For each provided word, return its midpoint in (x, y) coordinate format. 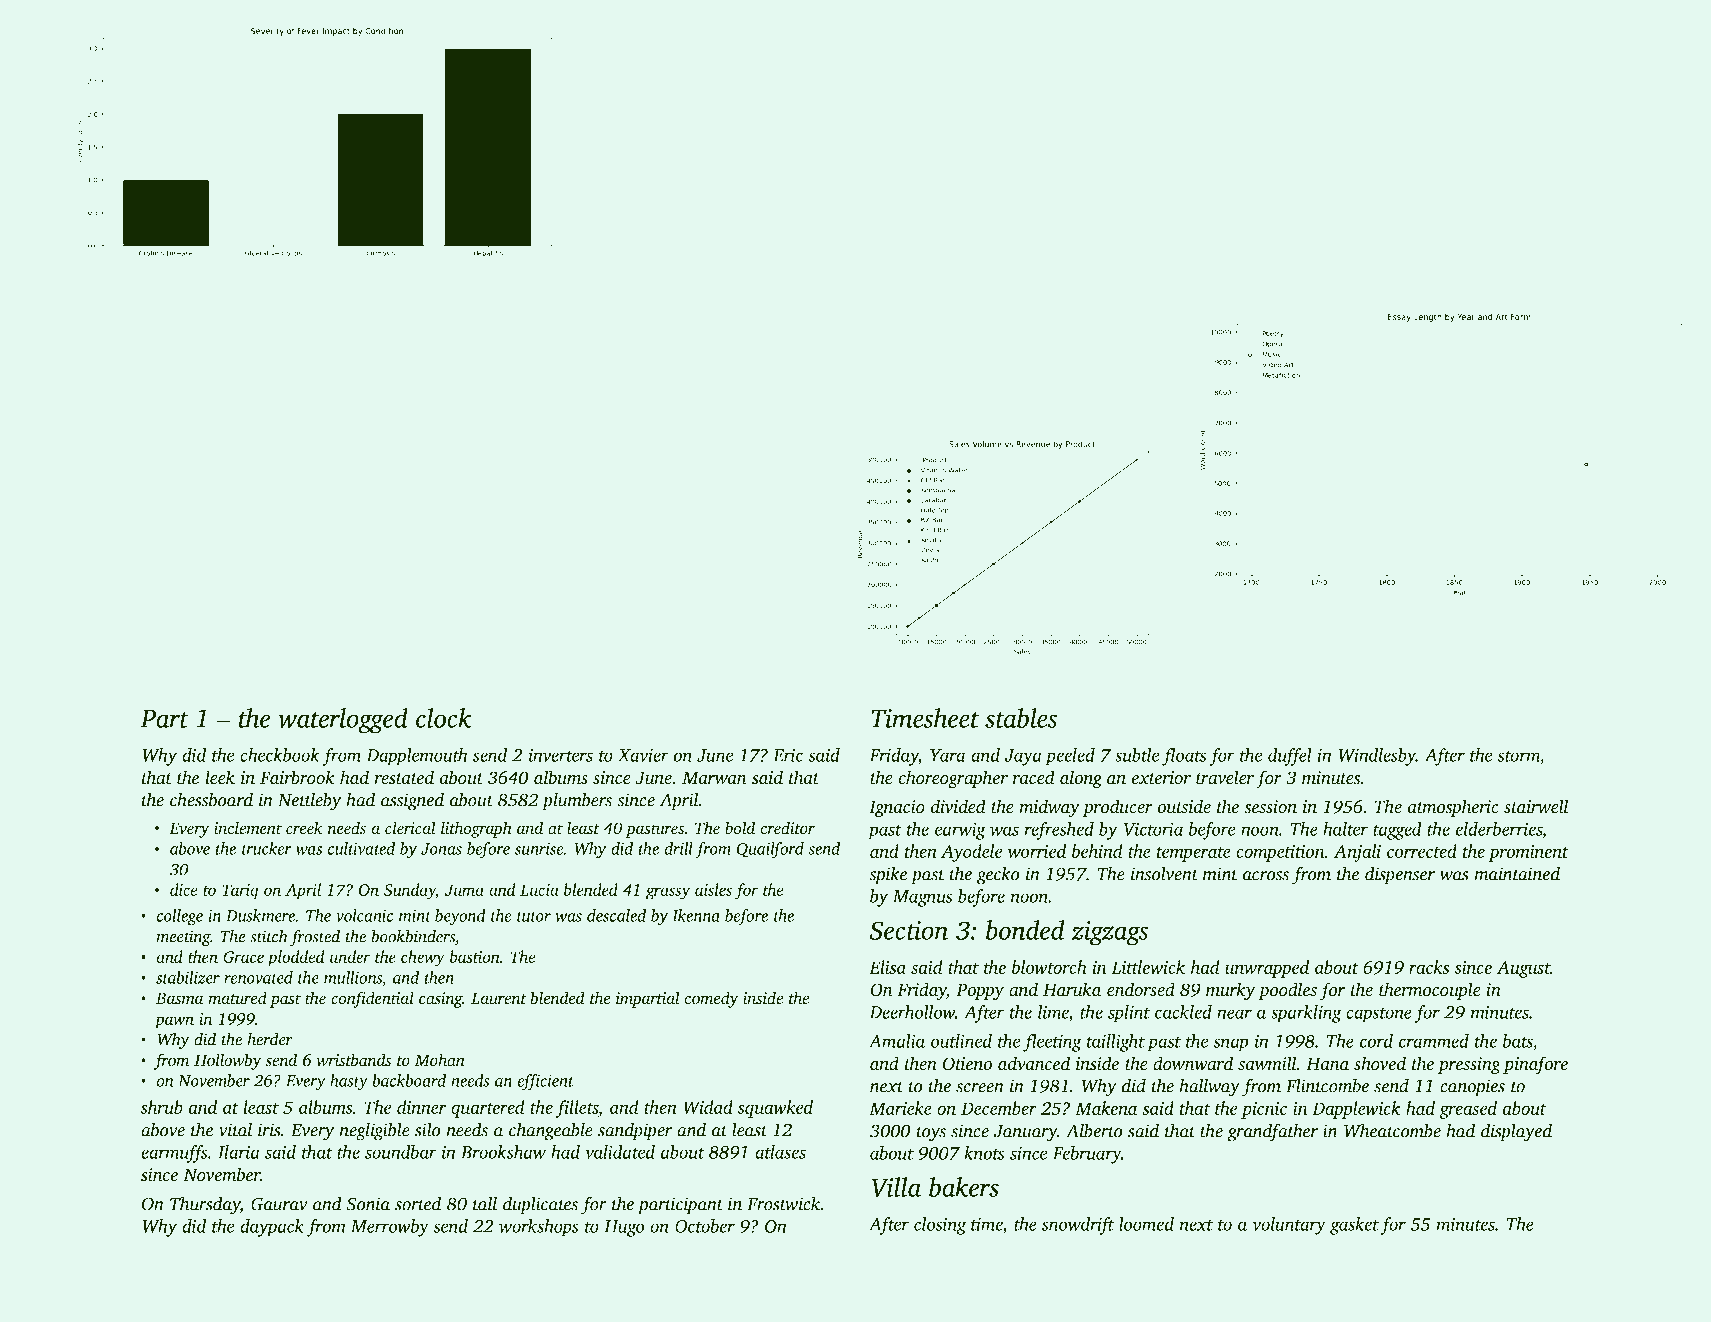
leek (220, 777)
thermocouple (1430, 991)
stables (1021, 718)
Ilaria (239, 1152)
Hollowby (227, 1061)
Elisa (887, 967)
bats (1518, 1041)
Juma (464, 890)
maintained (1517, 873)
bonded (1025, 930)
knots (984, 1153)
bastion (475, 956)
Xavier (643, 755)
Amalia (897, 1041)
